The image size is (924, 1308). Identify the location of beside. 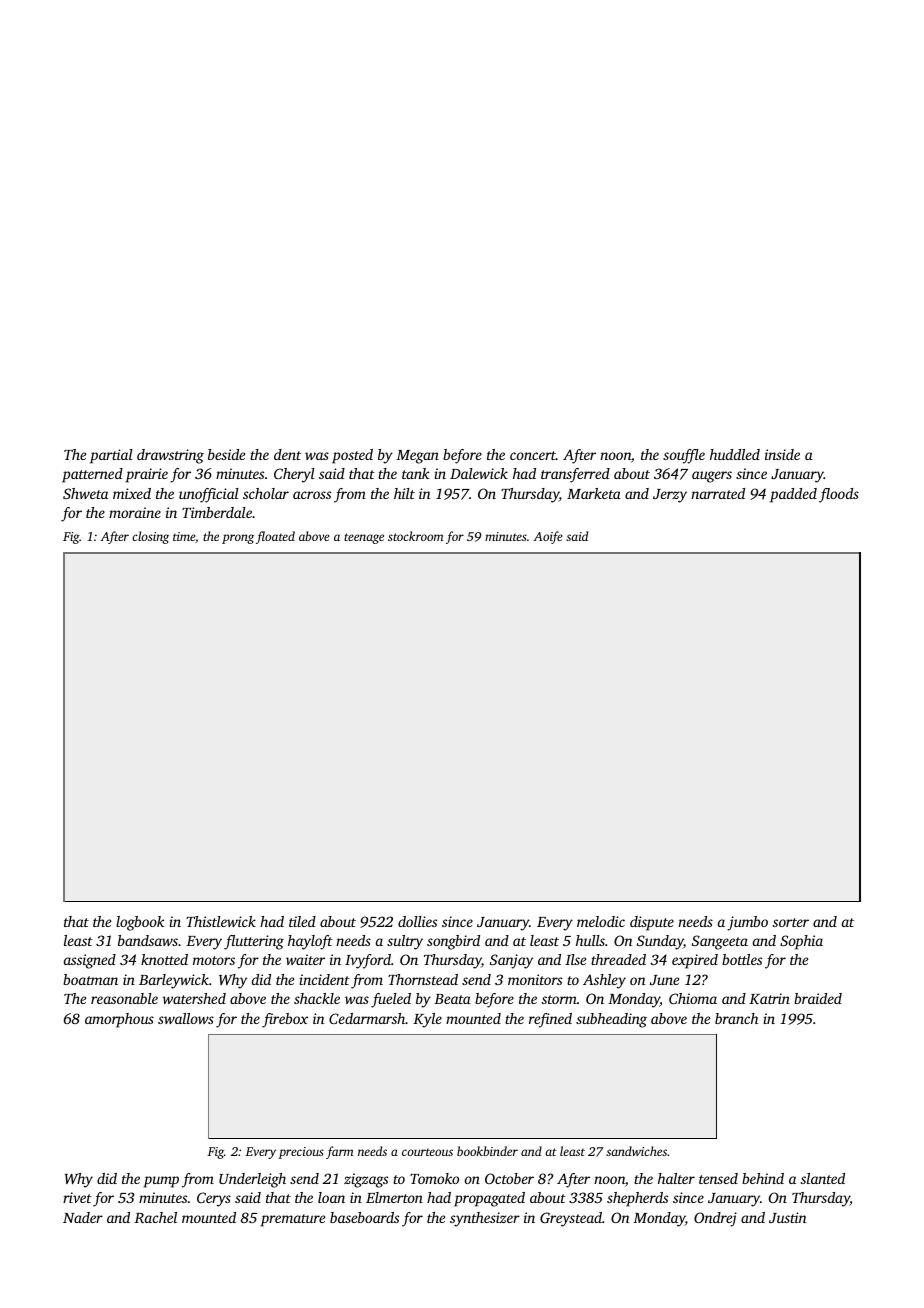
(226, 454).
